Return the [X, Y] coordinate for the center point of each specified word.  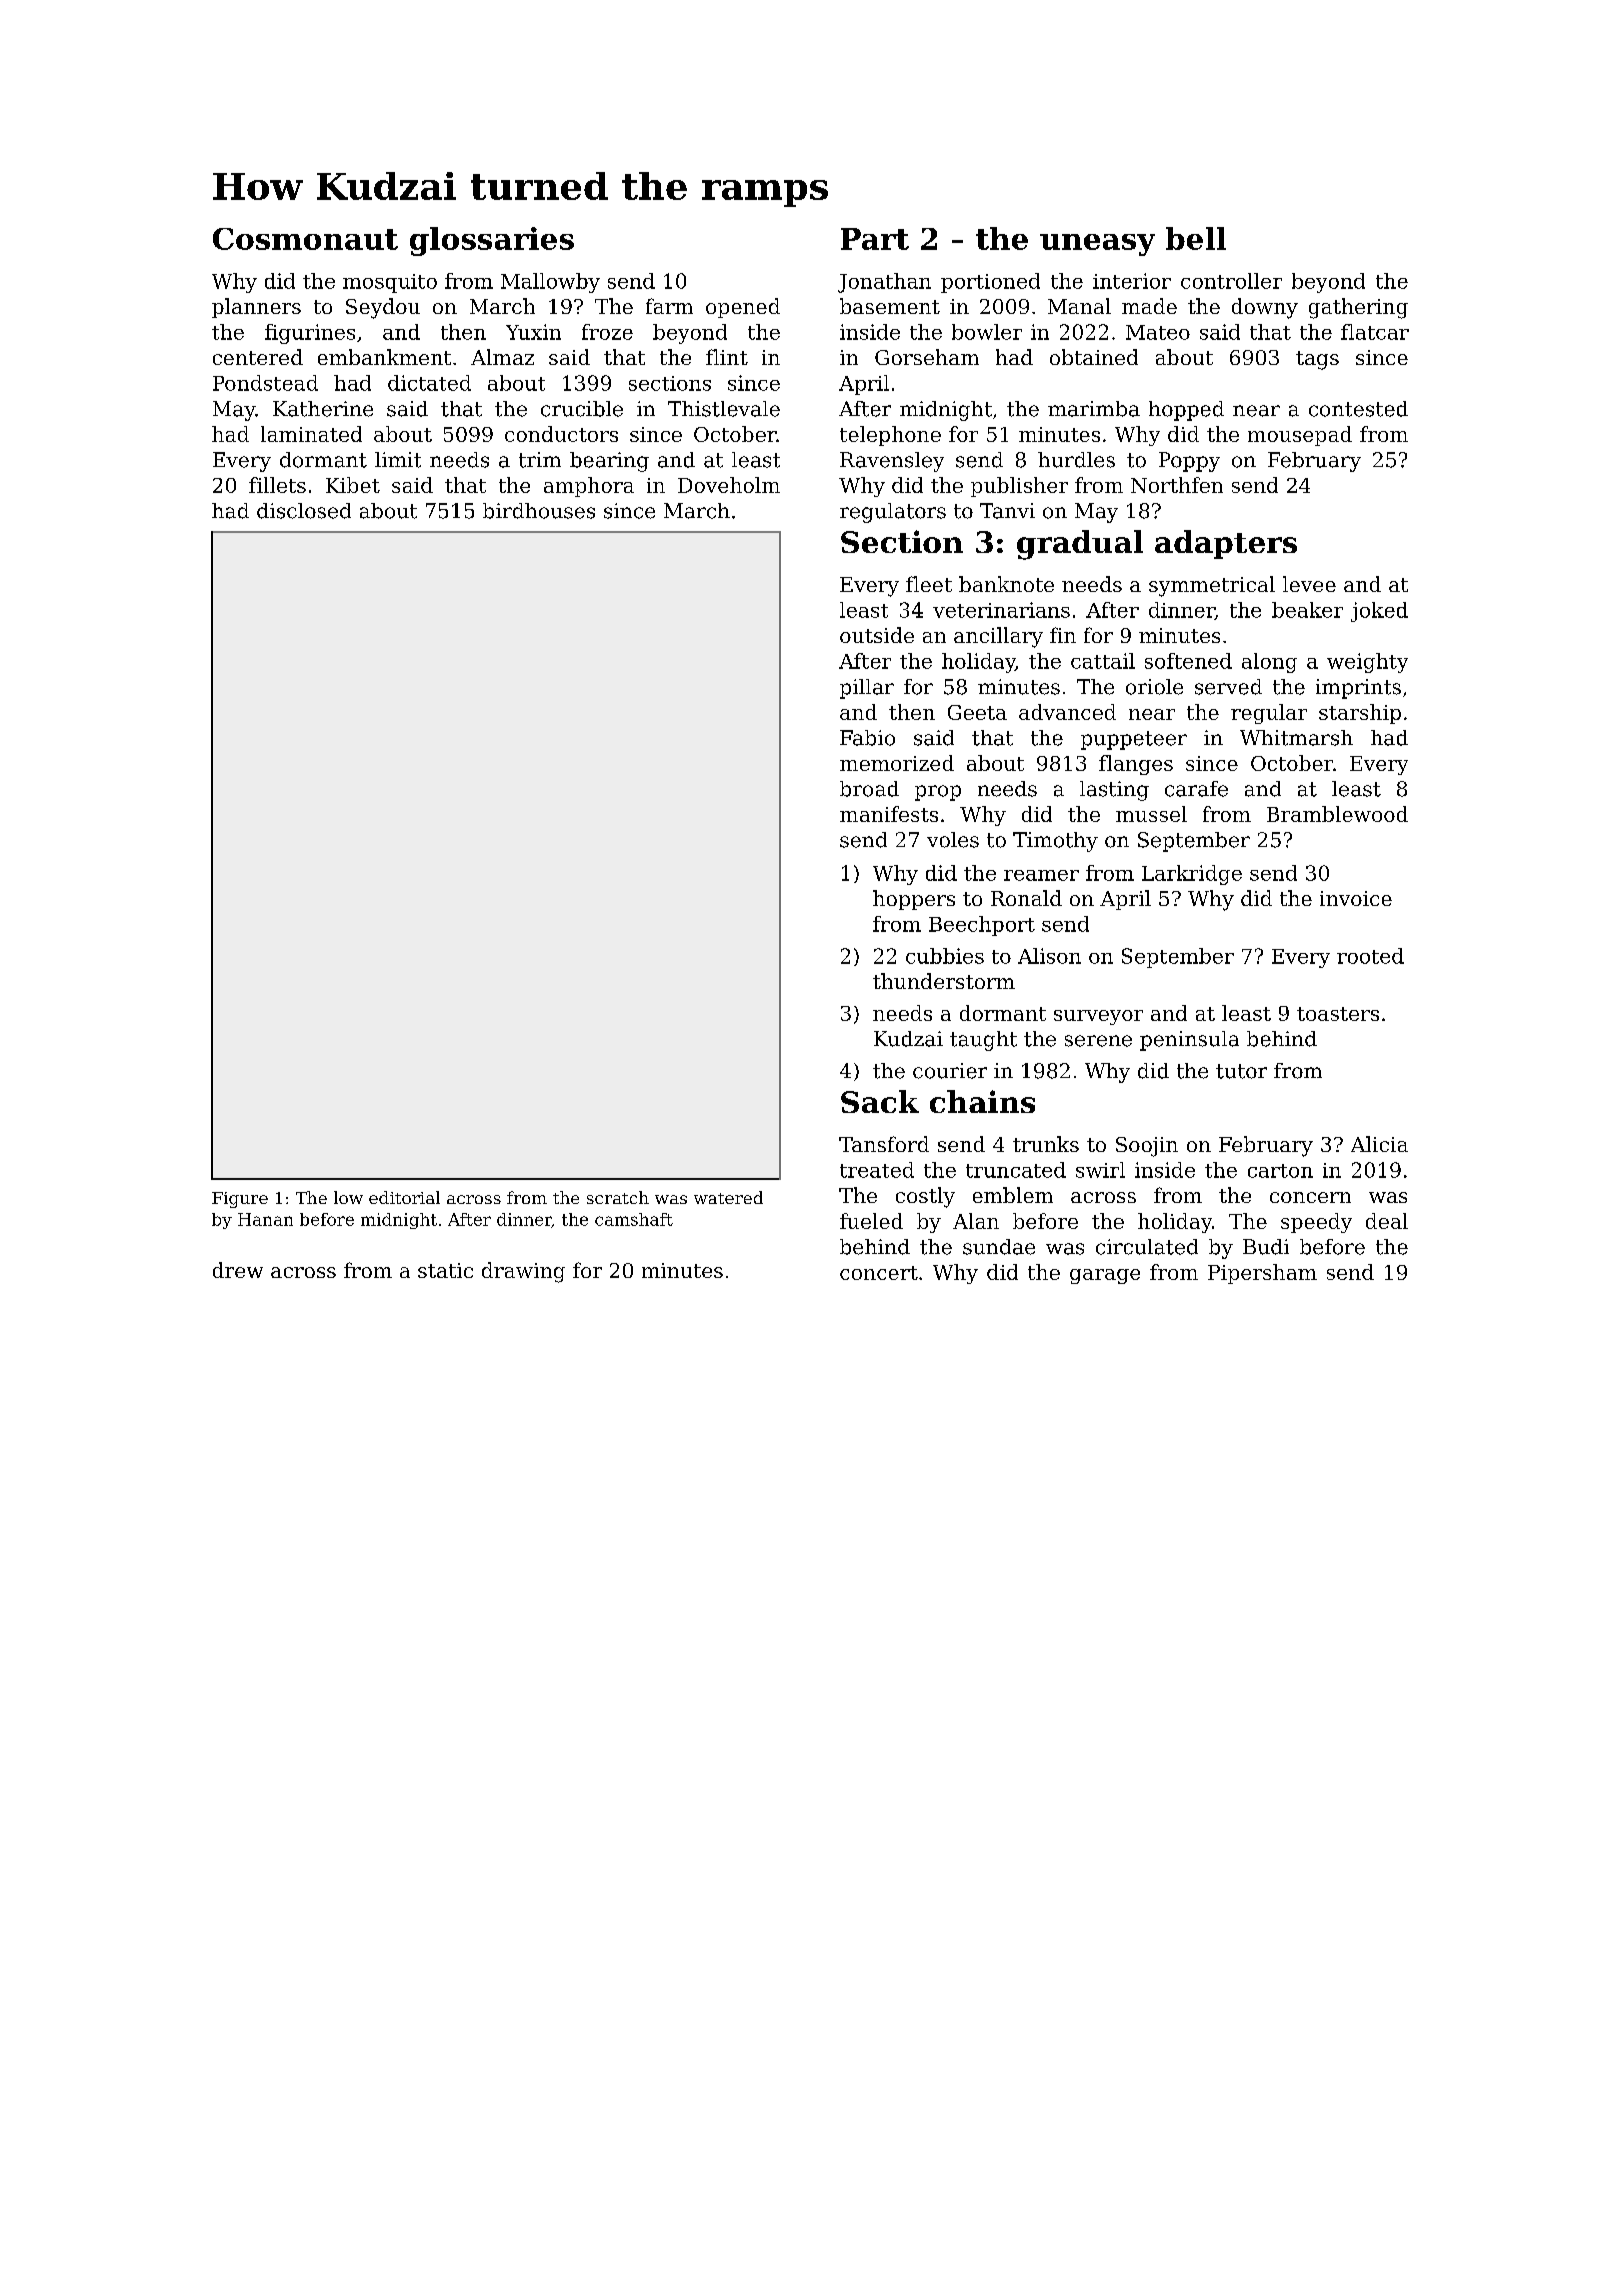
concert [879, 1273]
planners [256, 308]
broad [869, 789]
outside [877, 635]
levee [1309, 584]
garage [1105, 1276]
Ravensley [892, 462]
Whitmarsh [1296, 738]
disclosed [304, 511]
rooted [1370, 956]
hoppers [914, 900]
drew [238, 1270]
